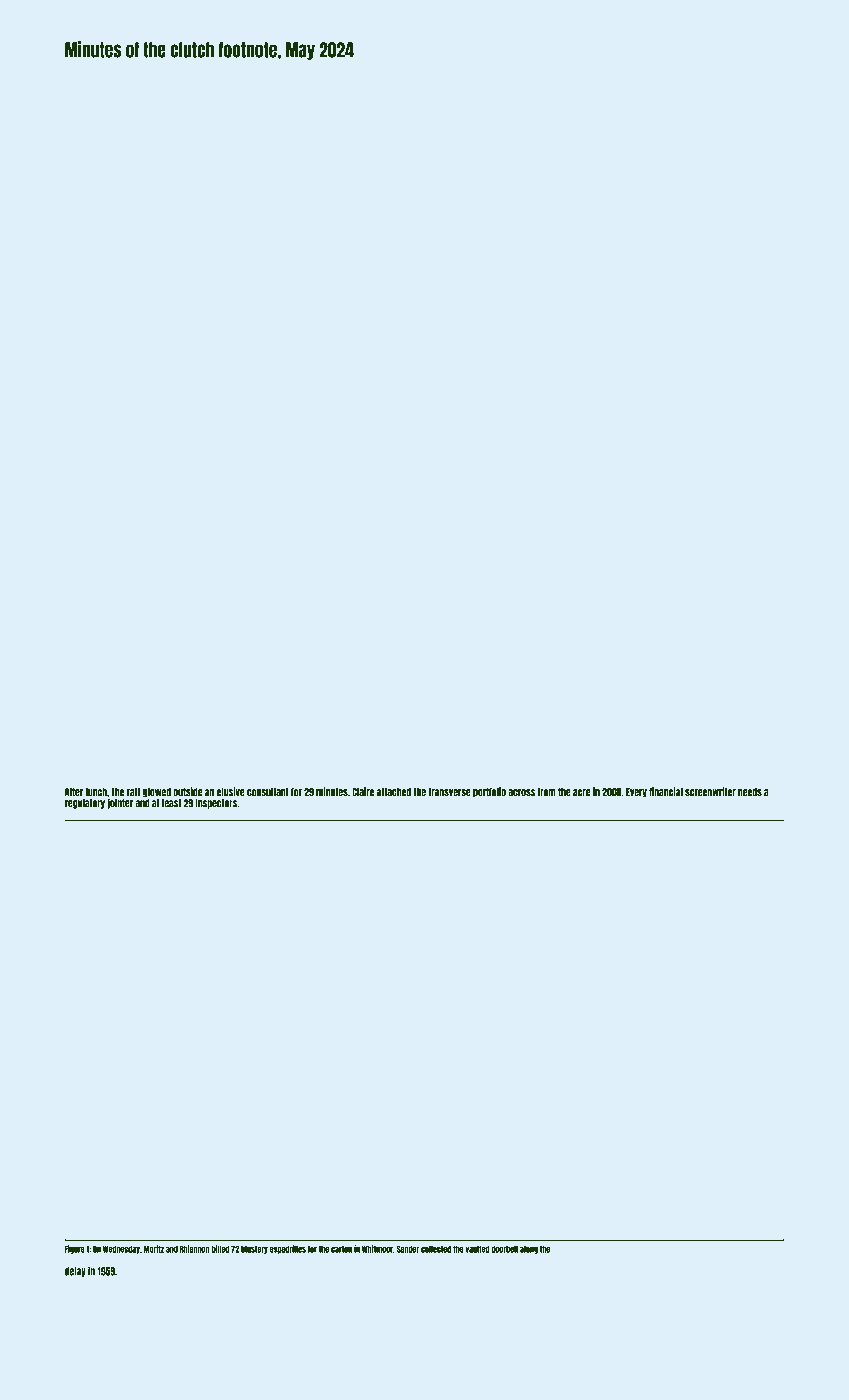  Describe the element at coordinates (477, 1249) in the image. I see `vaulted` at that location.
